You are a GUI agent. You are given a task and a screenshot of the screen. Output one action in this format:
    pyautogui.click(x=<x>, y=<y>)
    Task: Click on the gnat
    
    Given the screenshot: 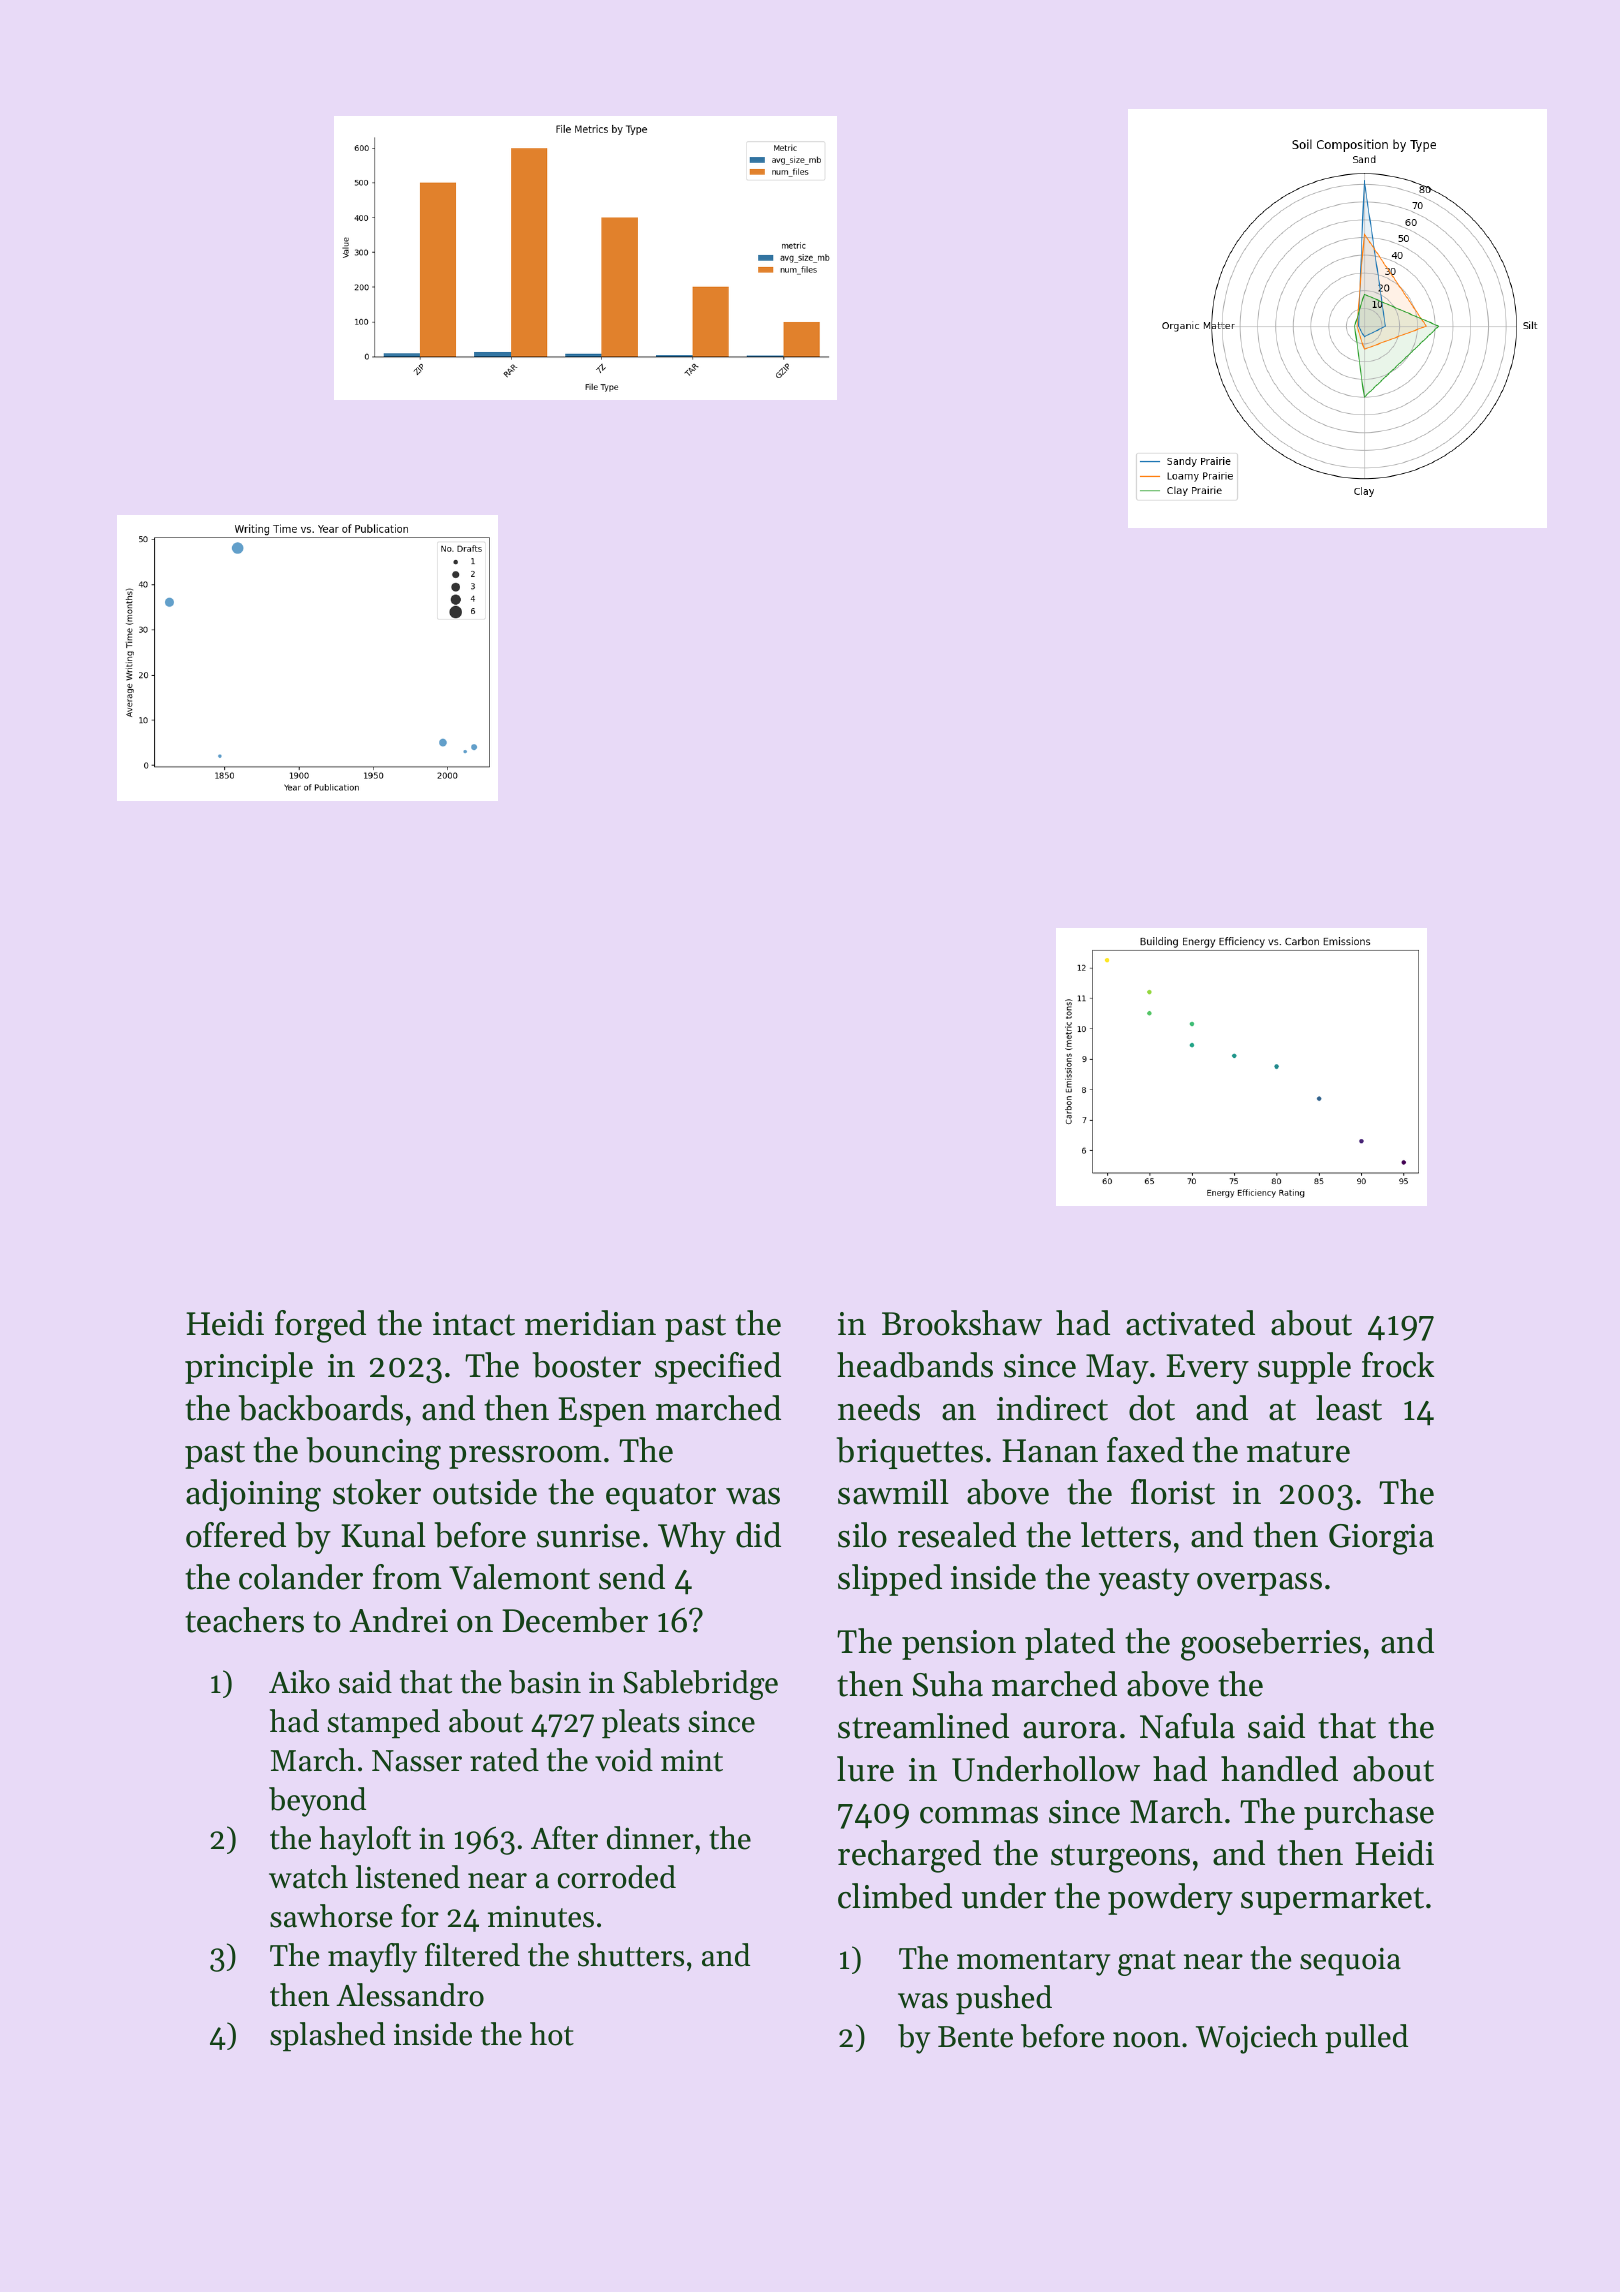 What is the action you would take?
    pyautogui.click(x=1147, y=1963)
